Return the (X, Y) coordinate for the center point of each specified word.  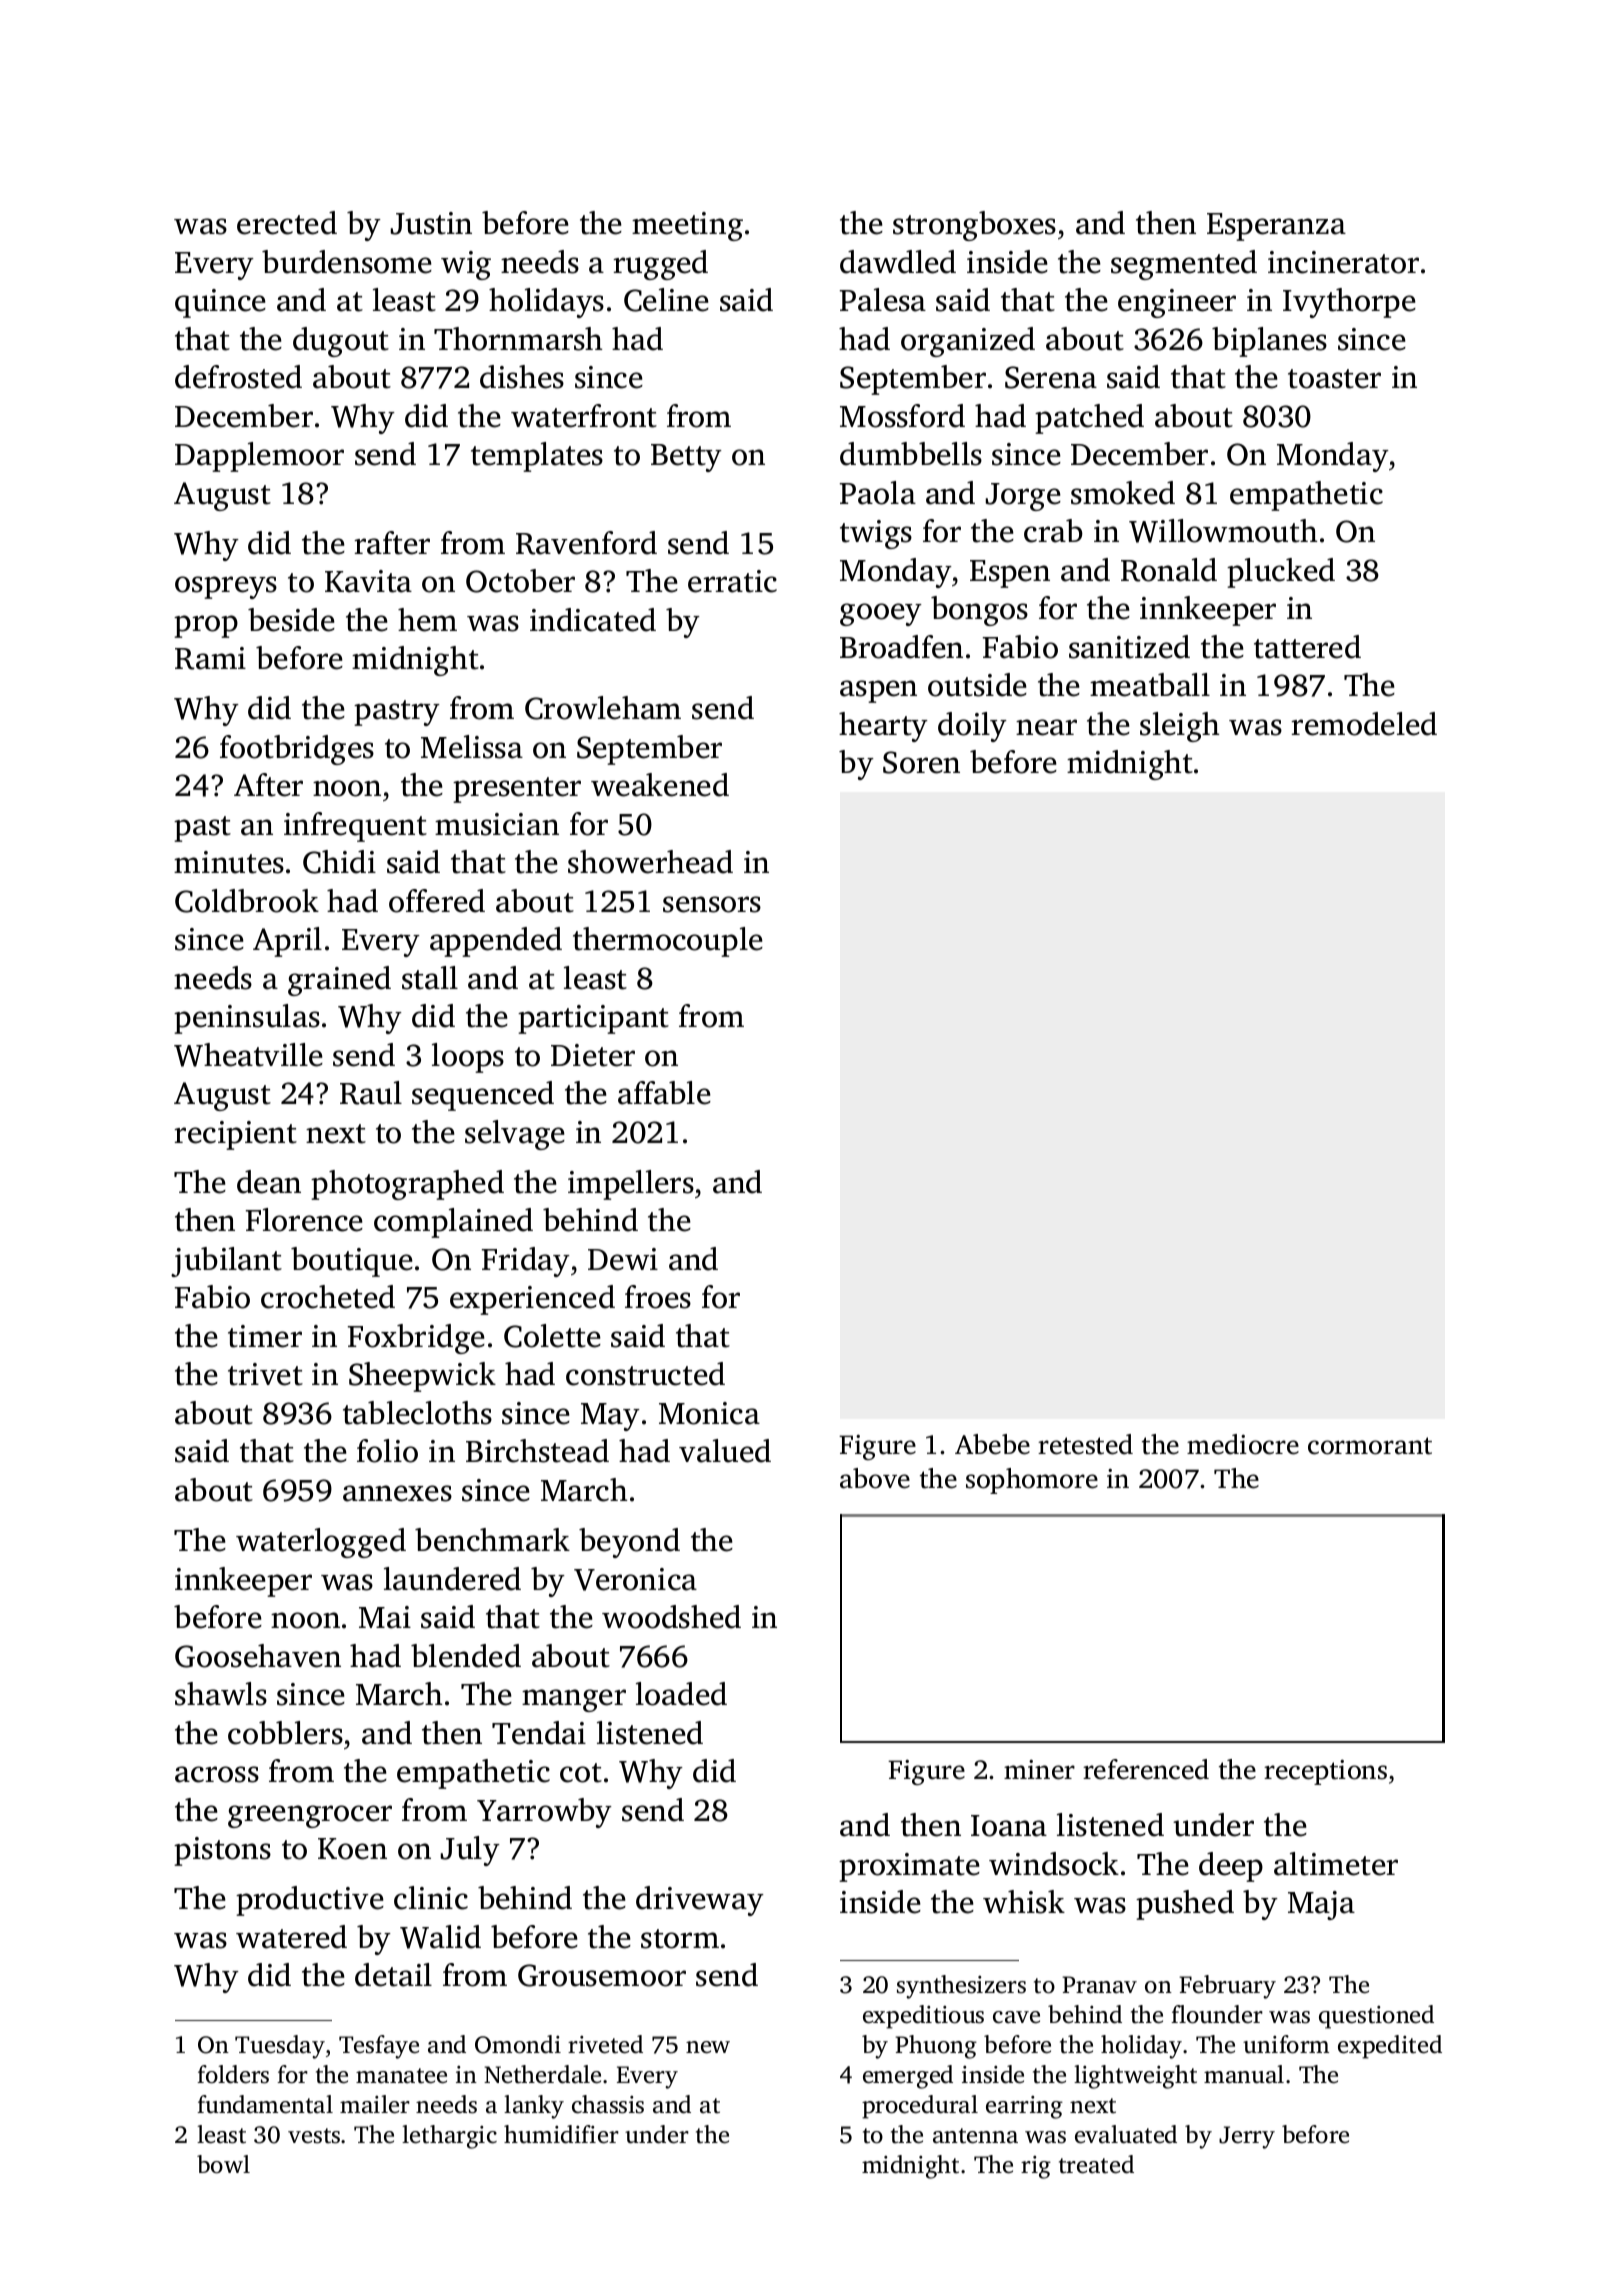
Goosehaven (258, 1656)
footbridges (297, 750)
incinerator (1343, 262)
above (875, 1478)
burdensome (347, 262)
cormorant (1370, 1446)
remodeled (1364, 724)
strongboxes (974, 226)
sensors (712, 904)
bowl (223, 2164)
